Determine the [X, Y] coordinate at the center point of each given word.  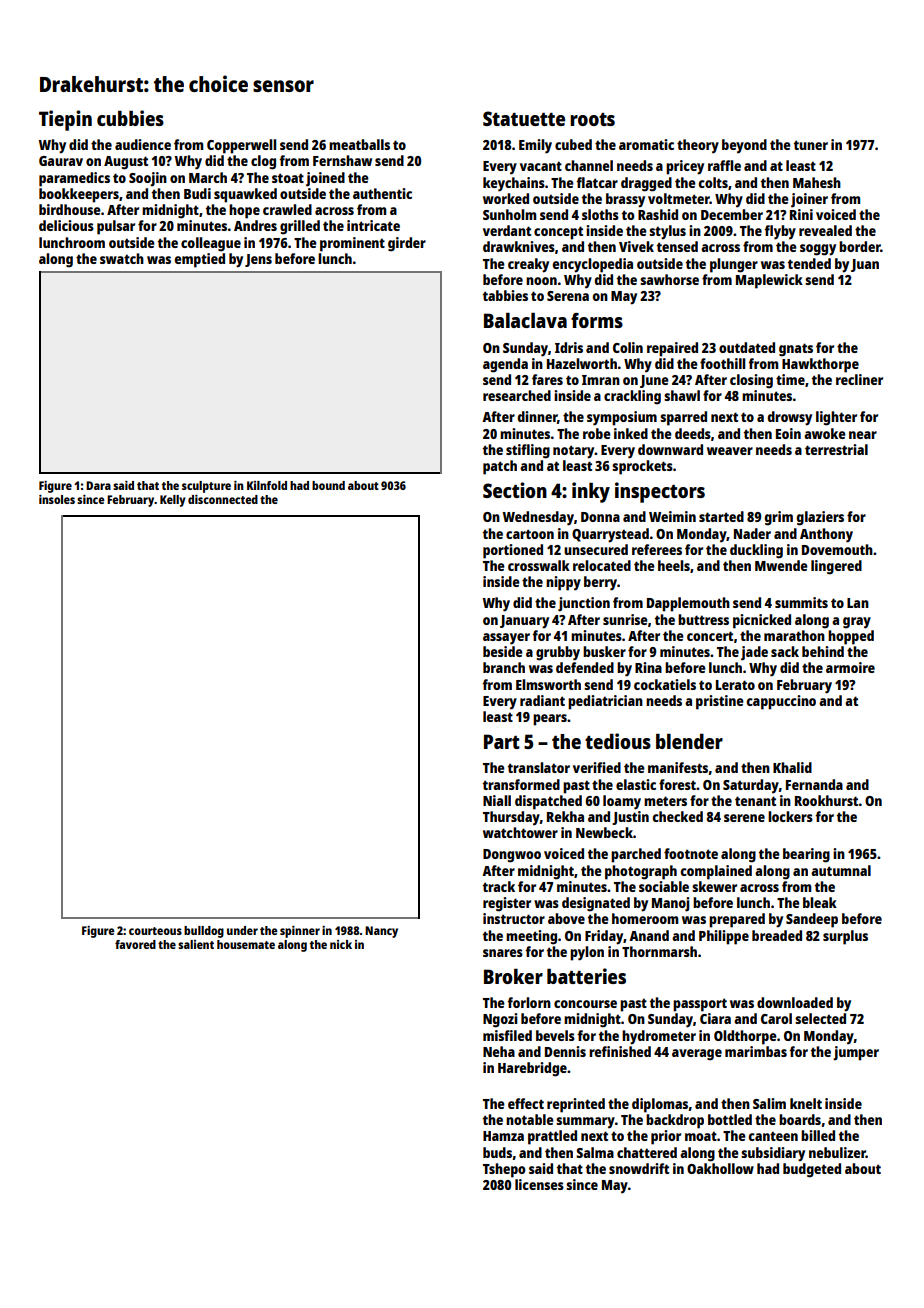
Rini [801, 214]
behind [823, 651]
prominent [352, 244]
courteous [155, 931]
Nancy [381, 932]
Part [502, 741]
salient [196, 944]
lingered [836, 567]
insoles [57, 499]
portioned [513, 551]
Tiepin [65, 120]
